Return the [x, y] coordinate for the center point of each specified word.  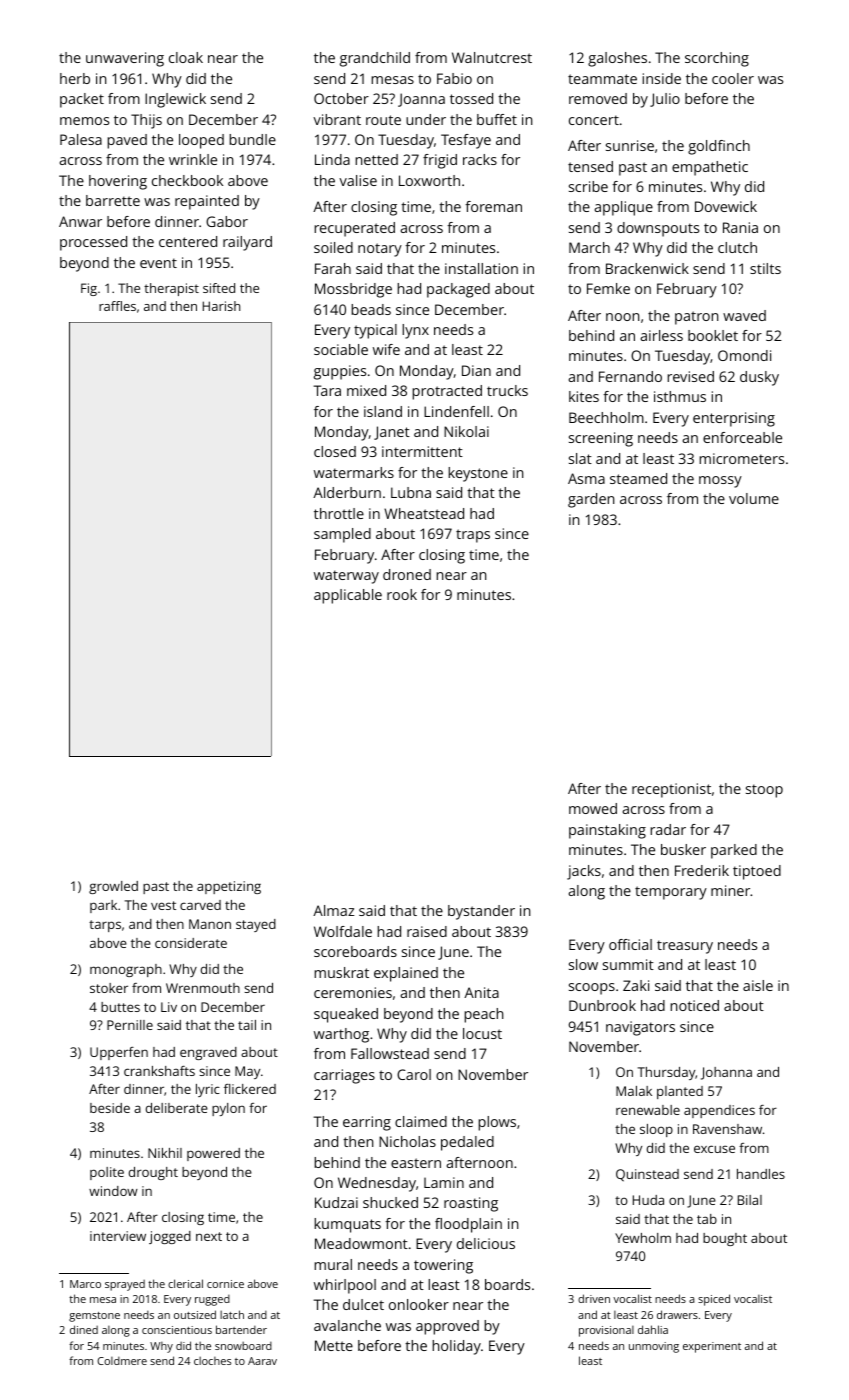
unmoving [654, 1347]
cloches [212, 1360]
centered [188, 241]
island [383, 411]
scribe [588, 186]
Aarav [262, 1361]
